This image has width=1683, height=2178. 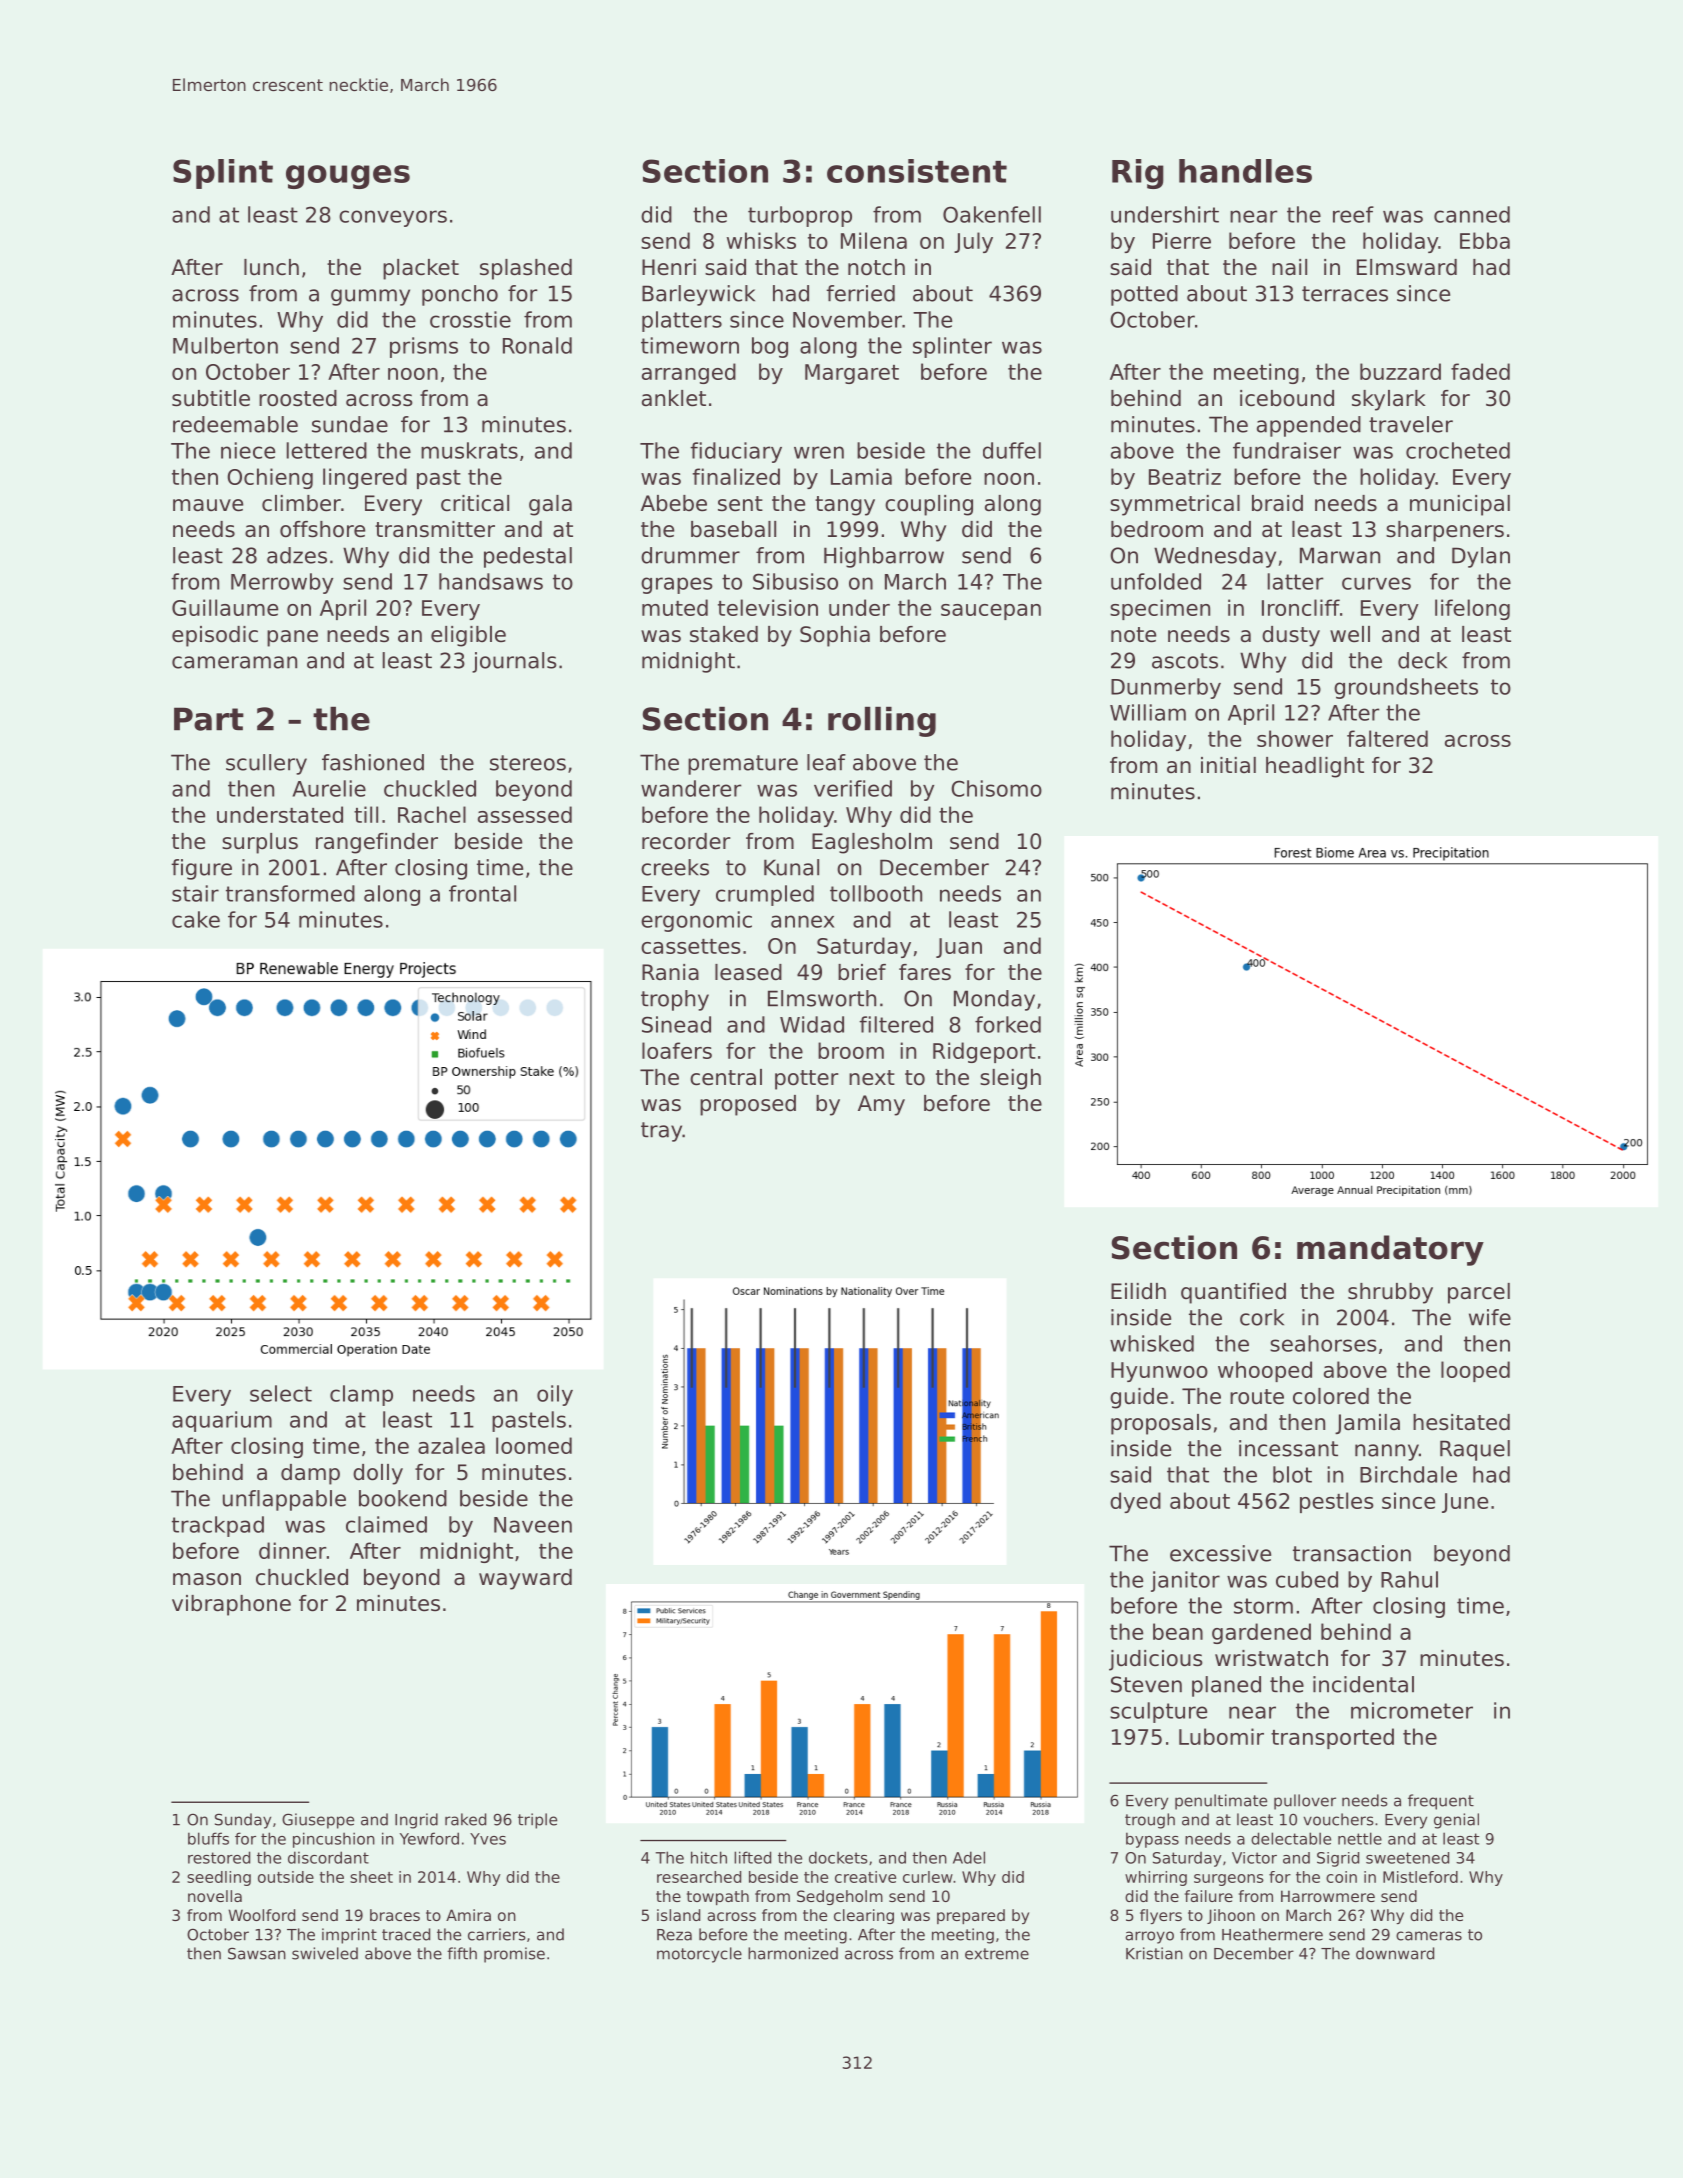 I want to click on proposed, so click(x=748, y=1105).
